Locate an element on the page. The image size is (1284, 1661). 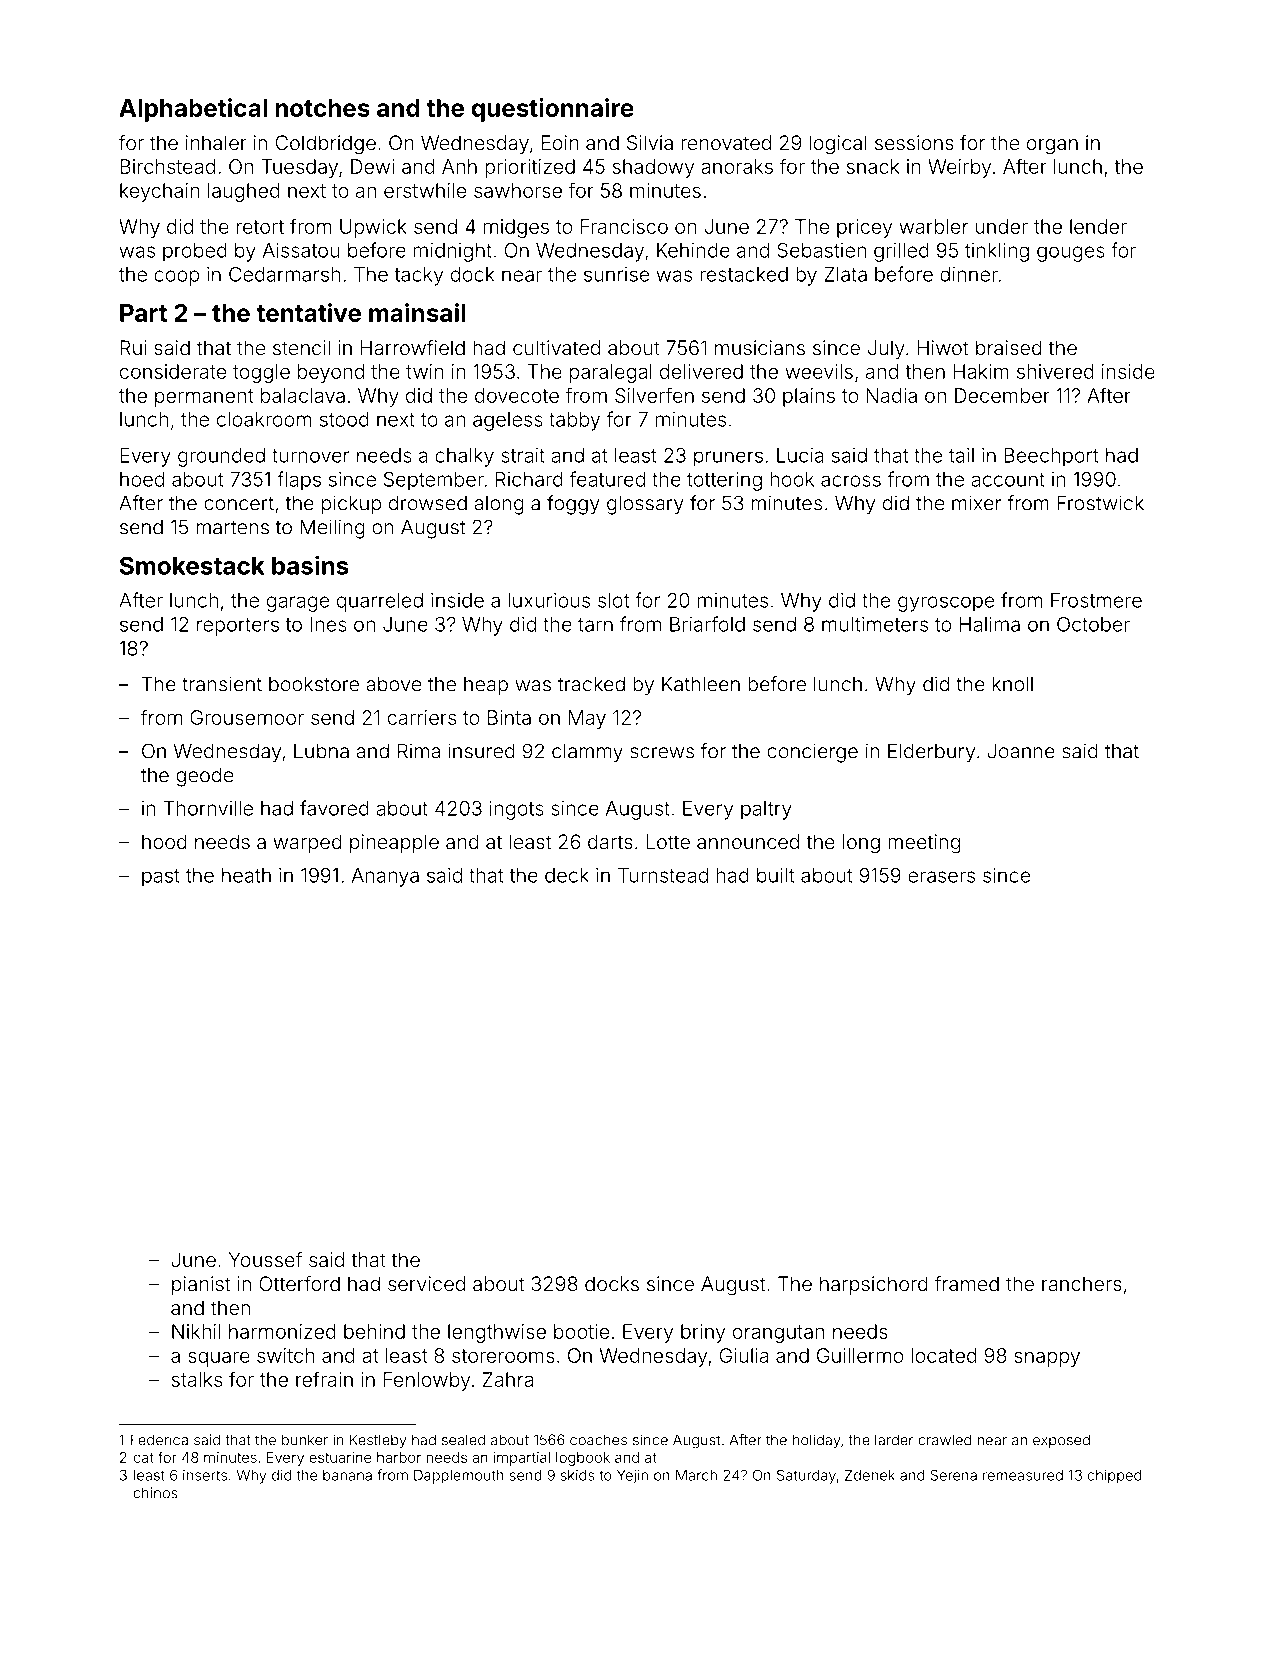
sessions is located at coordinates (914, 142).
